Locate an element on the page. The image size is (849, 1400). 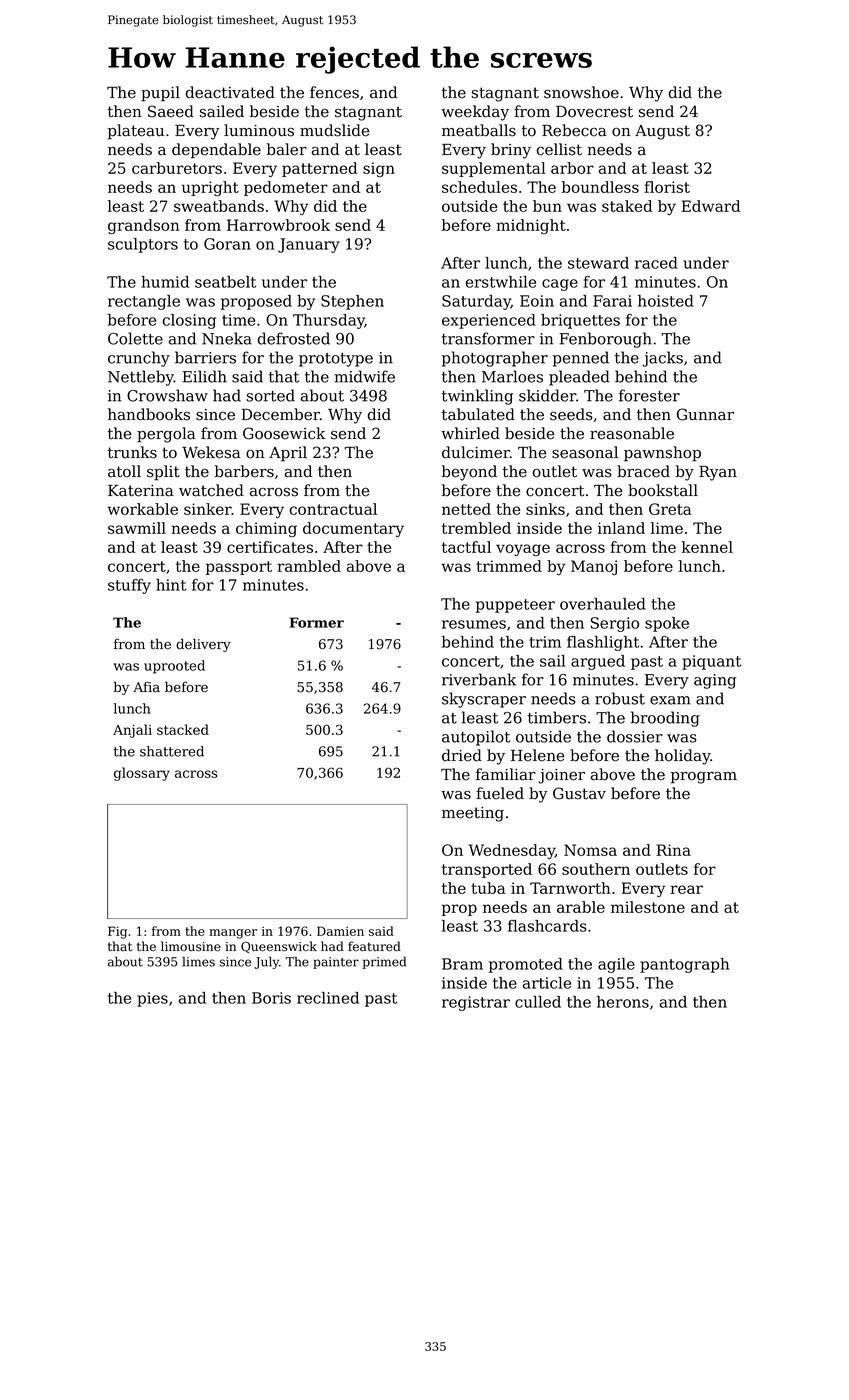
overhauled is located at coordinates (603, 604).
